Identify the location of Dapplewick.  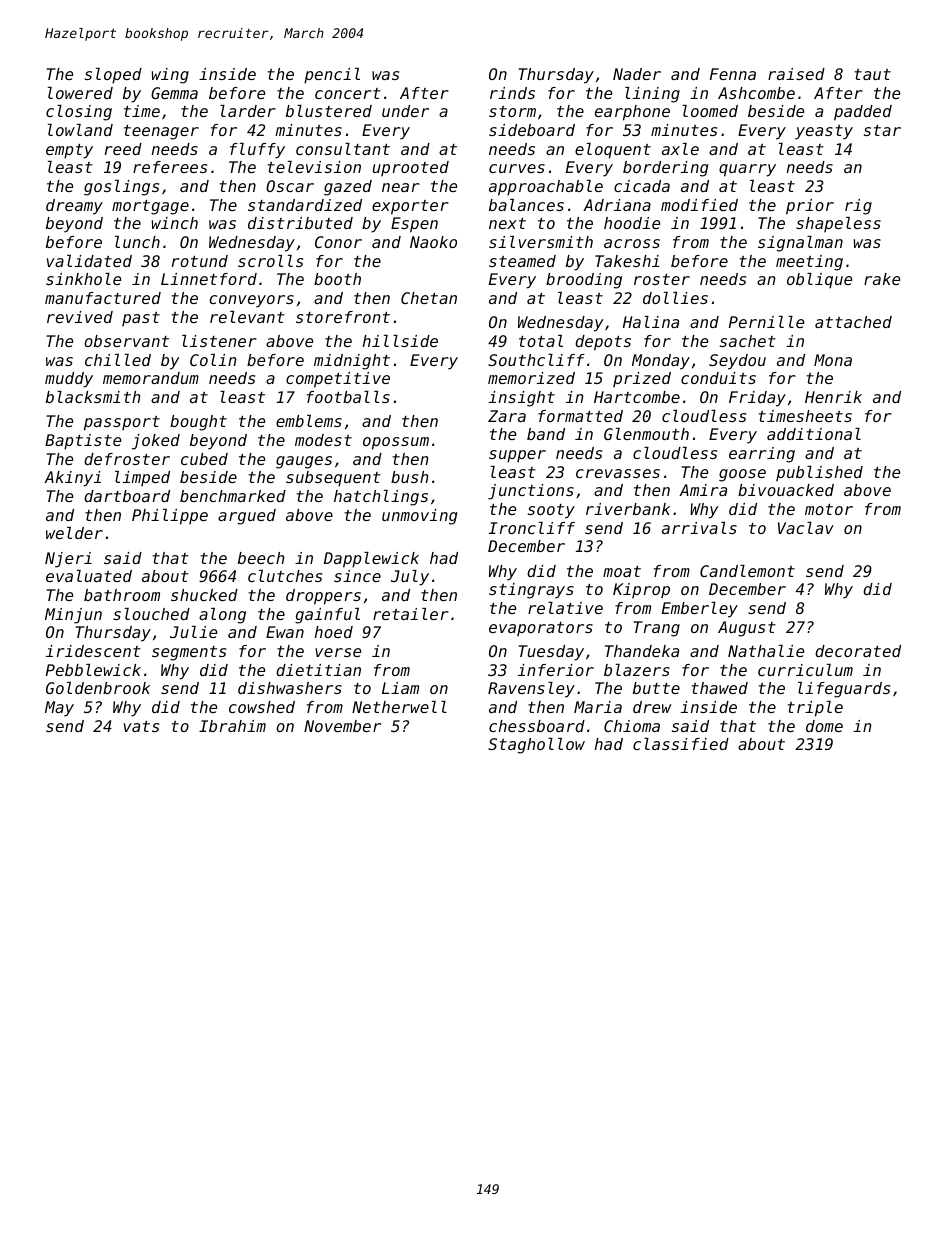
(371, 560).
